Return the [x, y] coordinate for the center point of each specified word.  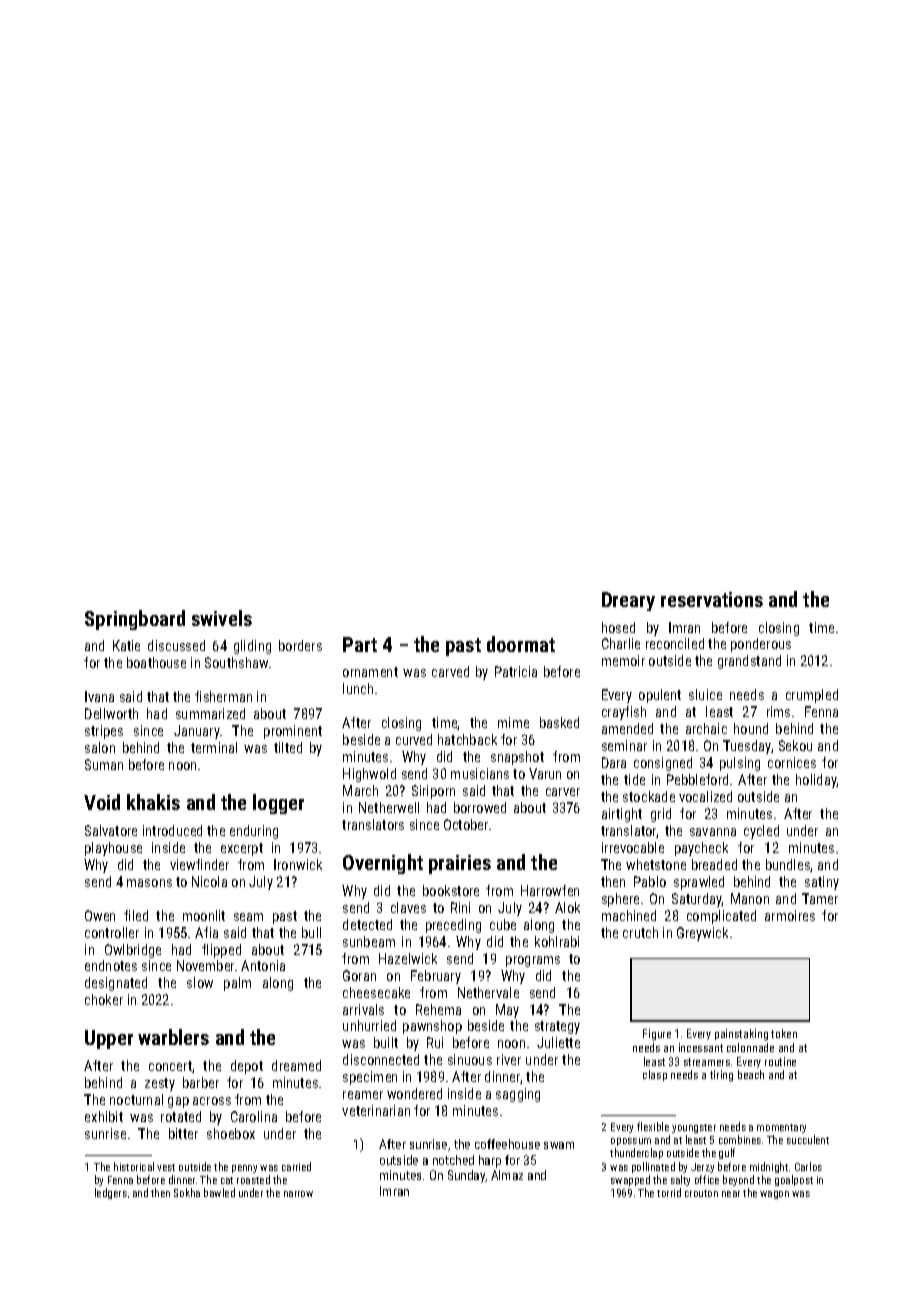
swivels [222, 618]
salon [100, 747]
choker [104, 999]
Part [360, 644]
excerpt [242, 849]
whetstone [656, 864]
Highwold [369, 775]
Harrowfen [550, 890]
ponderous [761, 645]
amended [627, 728]
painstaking [741, 1035]
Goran [359, 975]
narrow [298, 1194]
